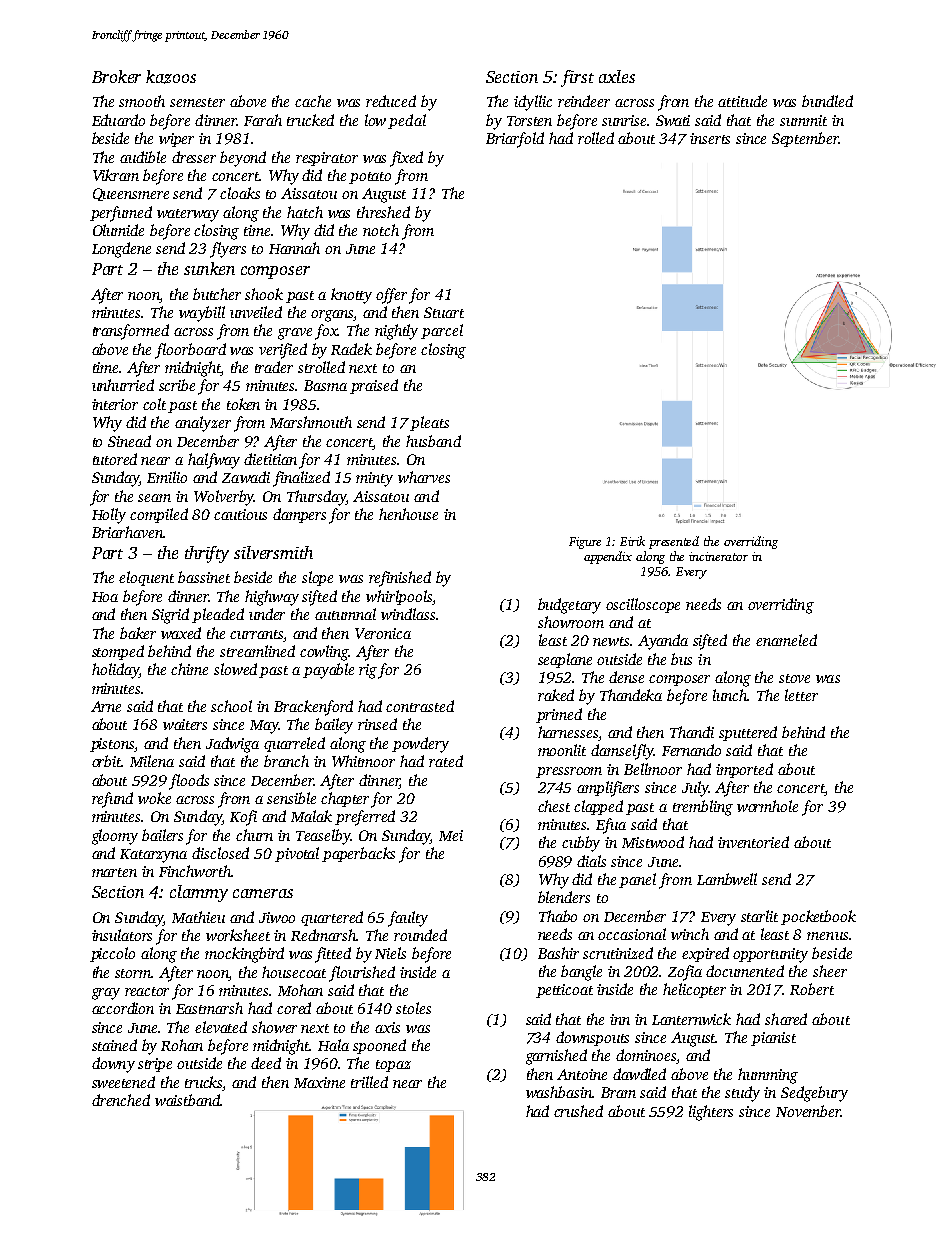 Image resolution: width=952 pixels, height=1233 pixels. Describe the element at coordinates (116, 76) in the page. I see `Broker` at that location.
